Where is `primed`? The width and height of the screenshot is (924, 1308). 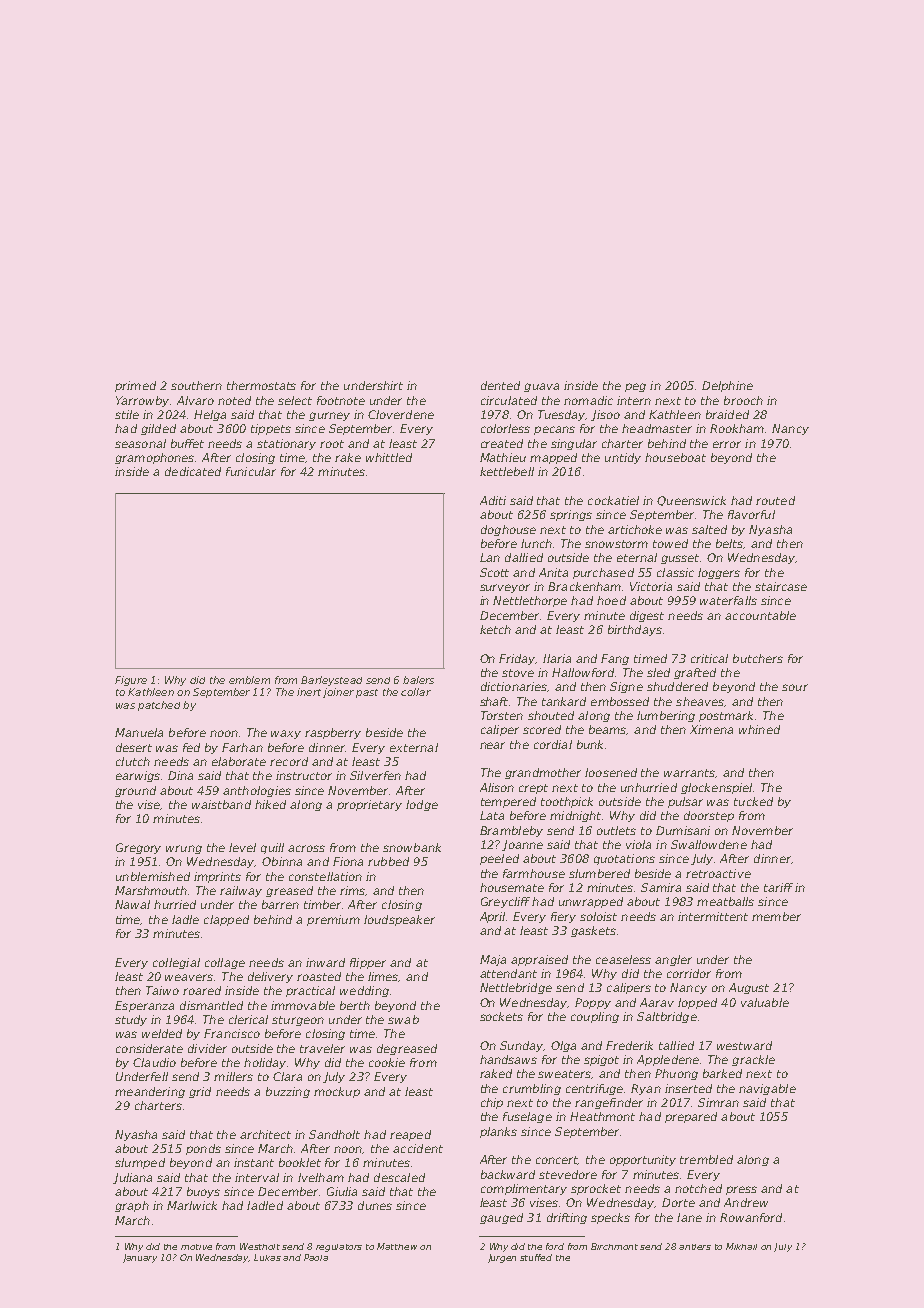 primed is located at coordinates (135, 386).
